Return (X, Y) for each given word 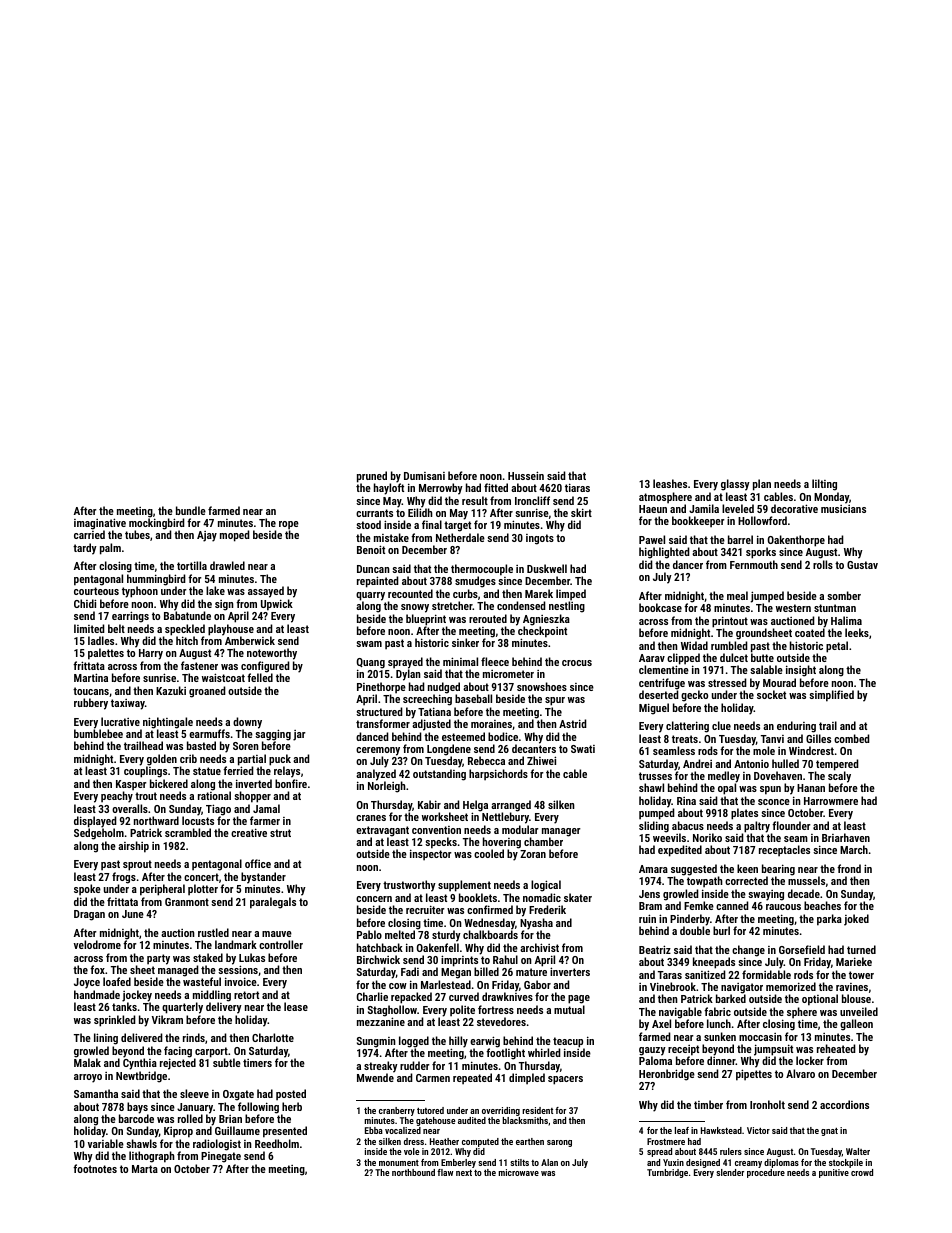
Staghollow (392, 1011)
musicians (843, 509)
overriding (501, 1111)
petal (837, 647)
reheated (836, 1048)
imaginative (100, 524)
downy (247, 723)
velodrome (97, 944)
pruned (372, 477)
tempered (837, 765)
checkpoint (542, 632)
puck (280, 760)
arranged (511, 806)
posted (291, 1095)
